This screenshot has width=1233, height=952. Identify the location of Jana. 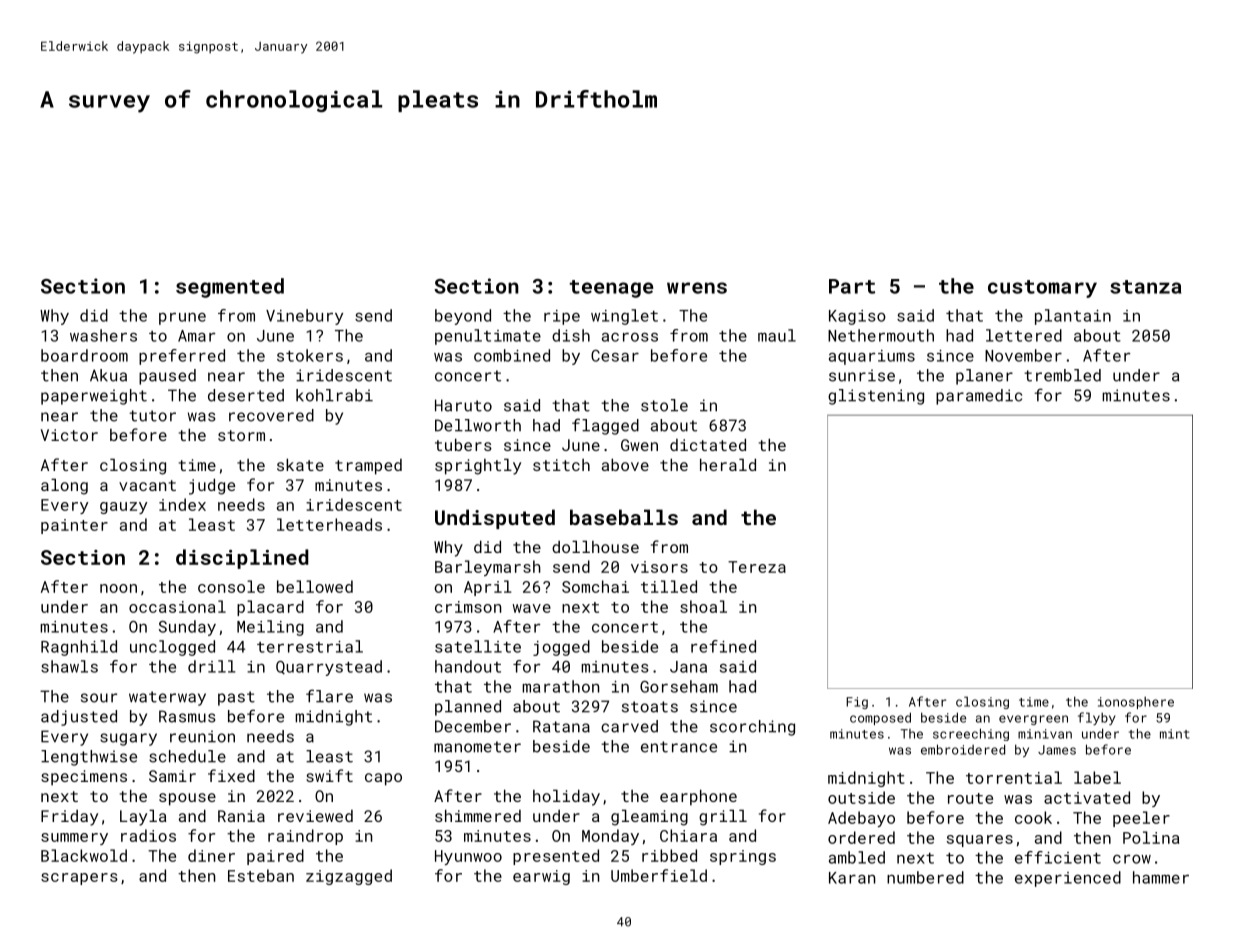
(688, 667).
